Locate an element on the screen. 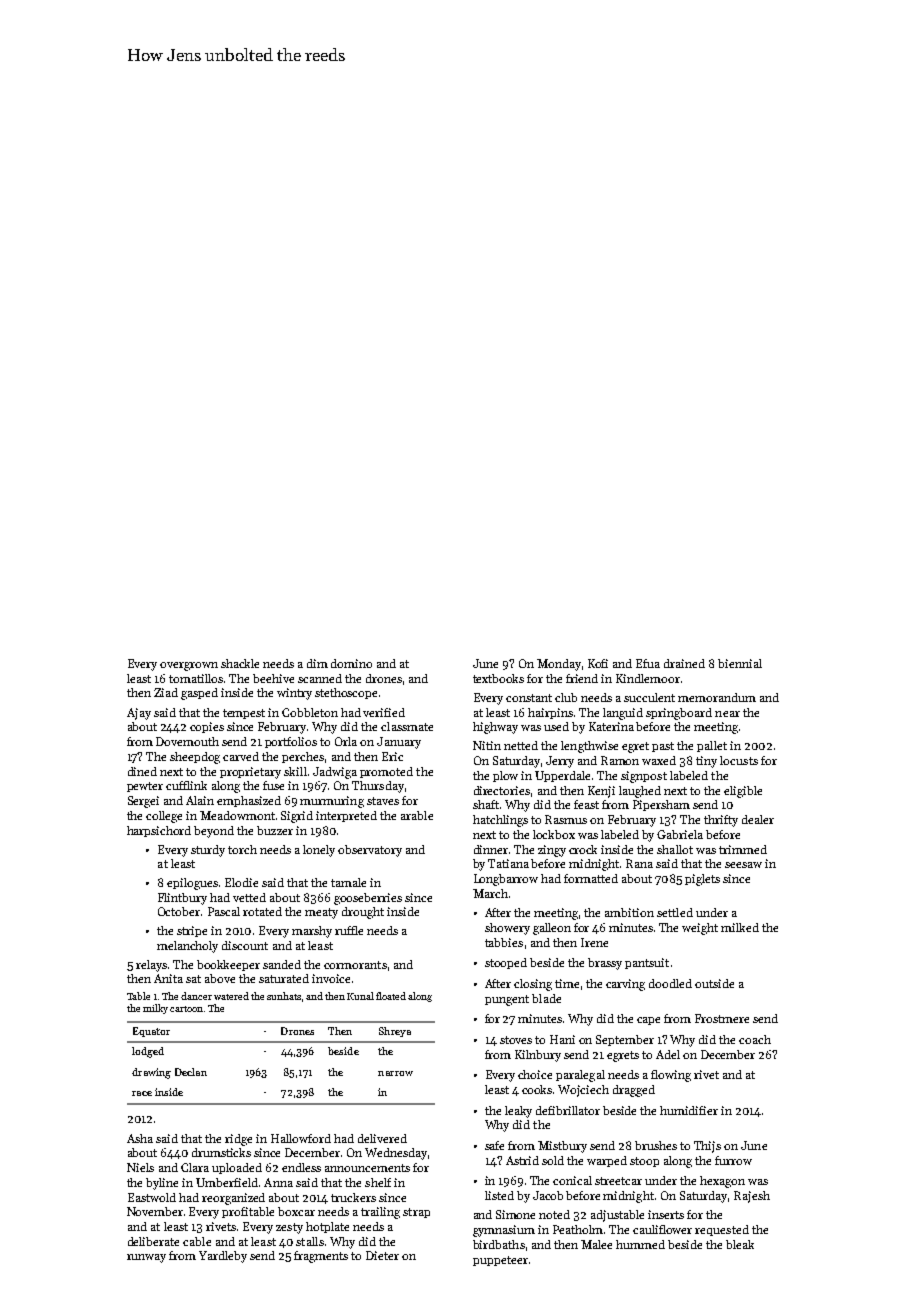 This screenshot has height=1316, width=908. Hallowford is located at coordinates (301, 1138).
